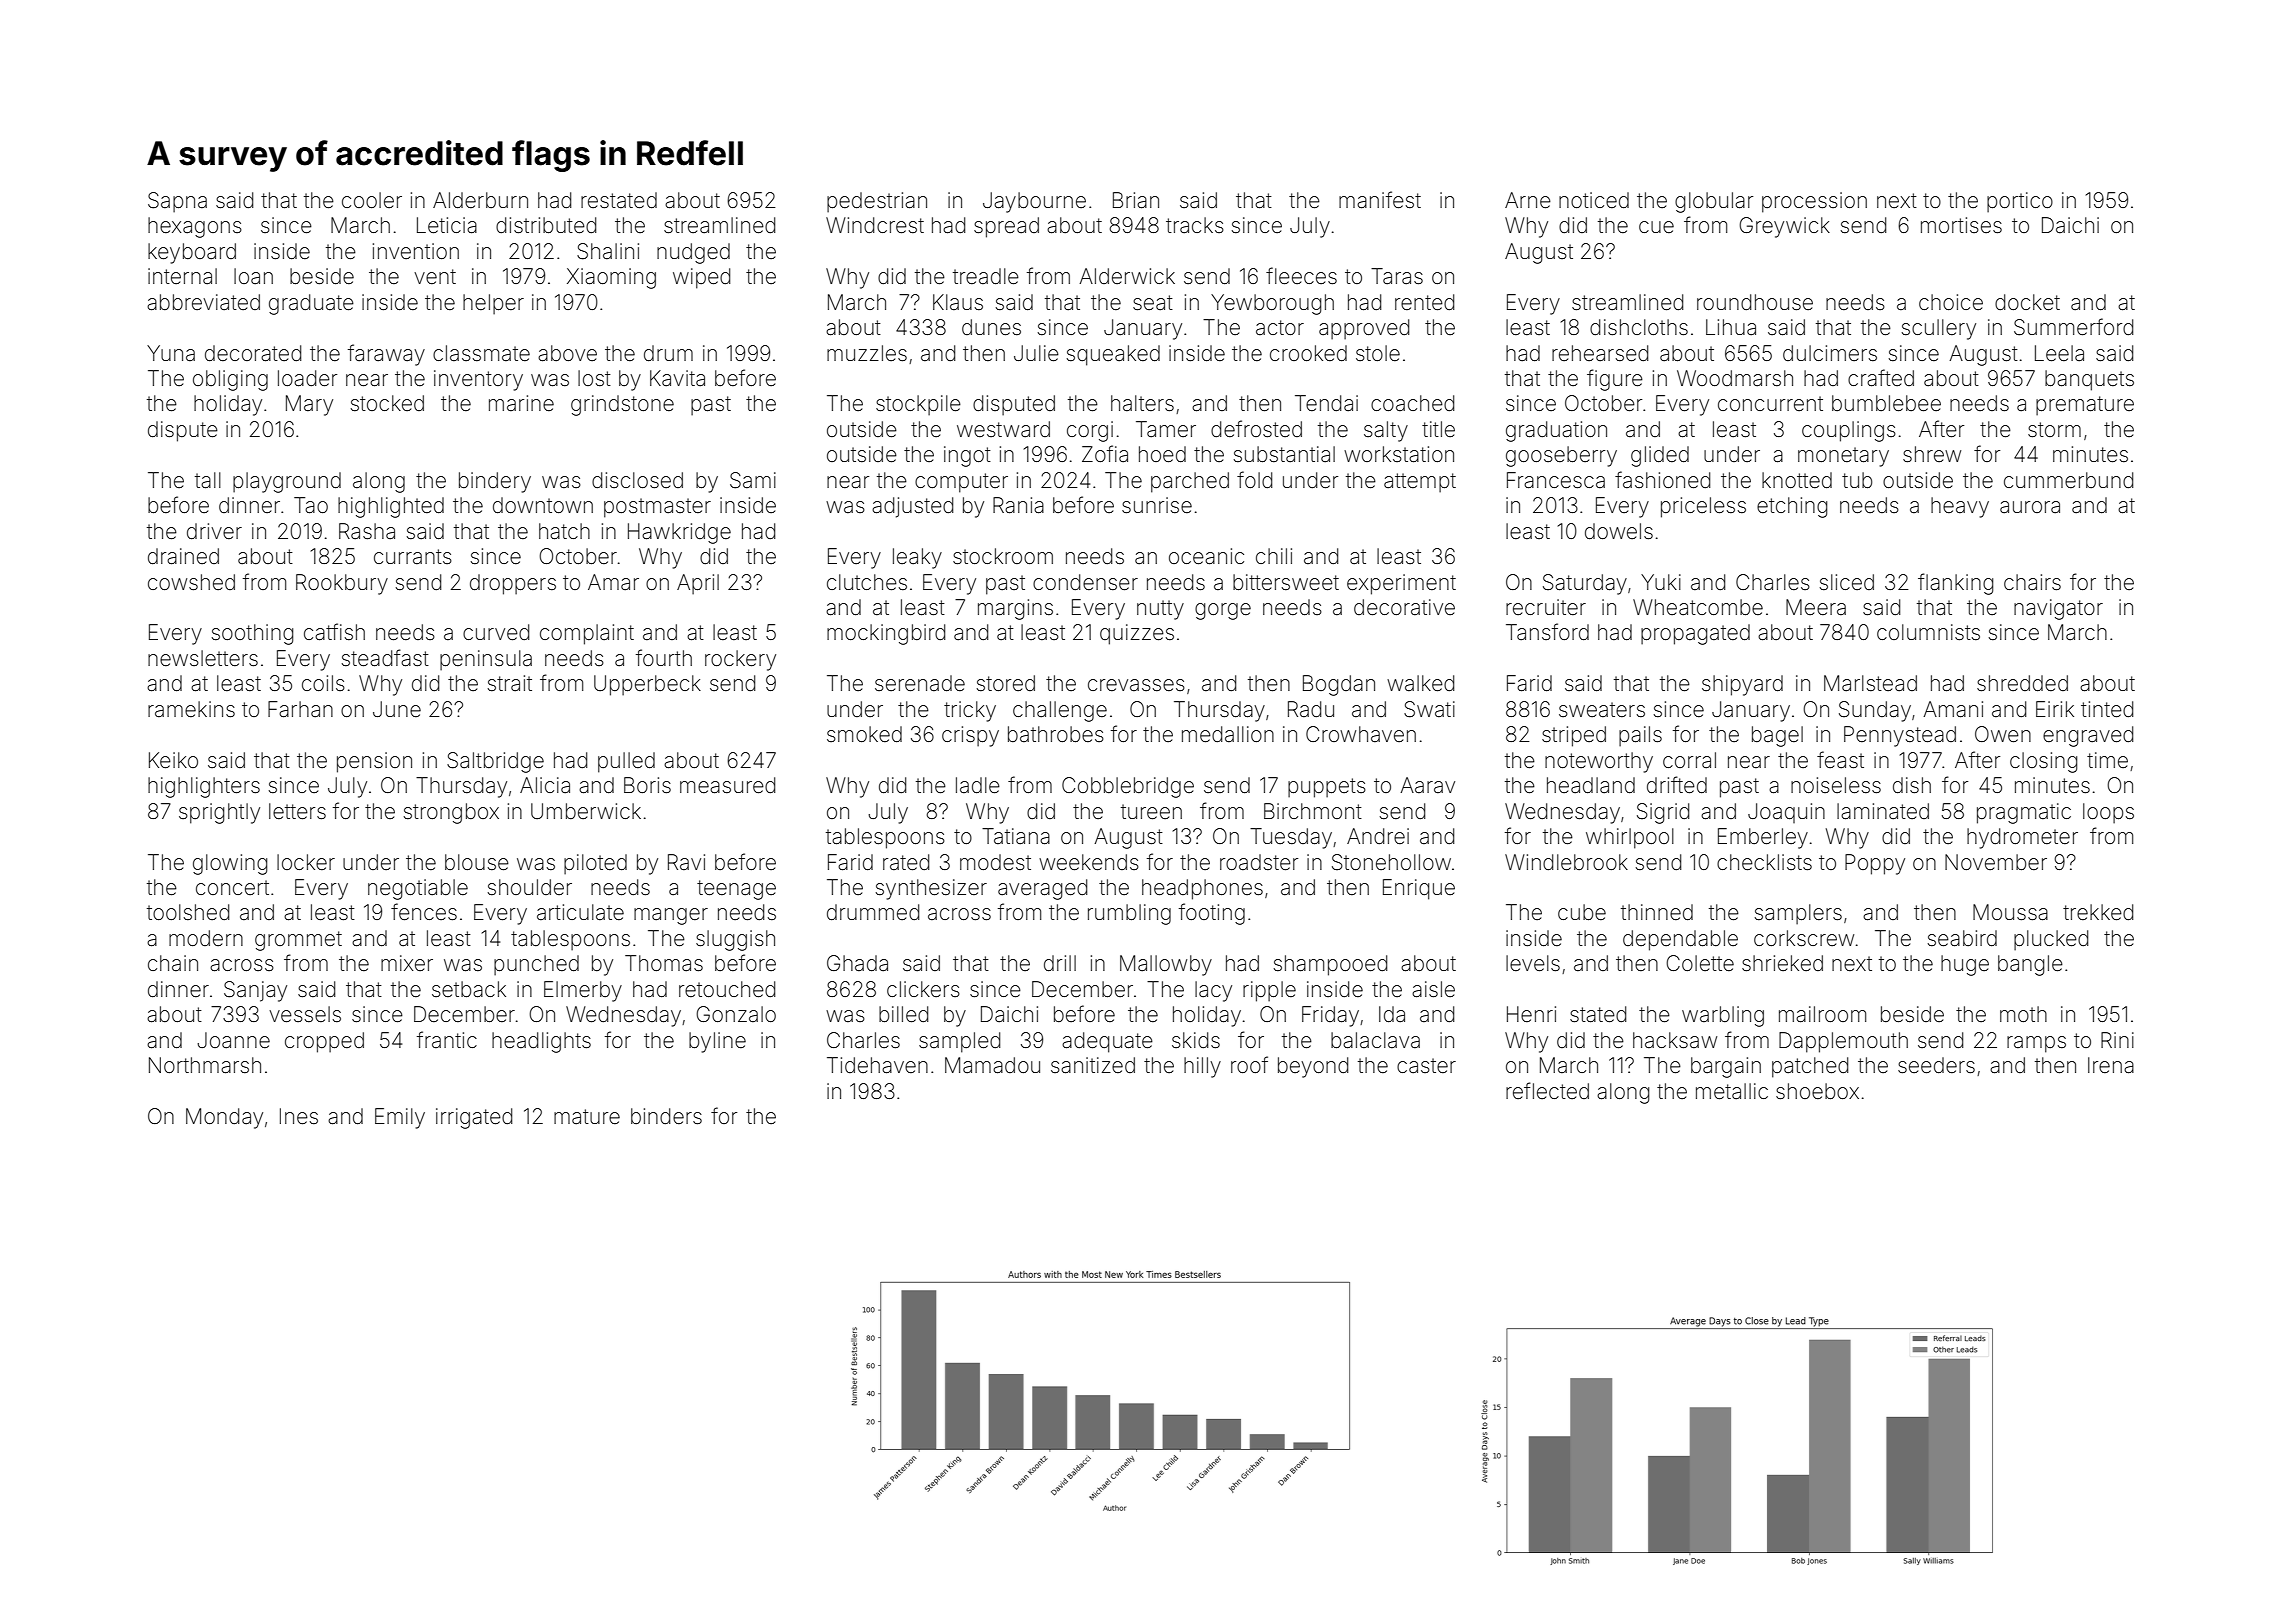  What do you see at coordinates (1034, 202) in the screenshot?
I see `Jaybourne` at bounding box center [1034, 202].
